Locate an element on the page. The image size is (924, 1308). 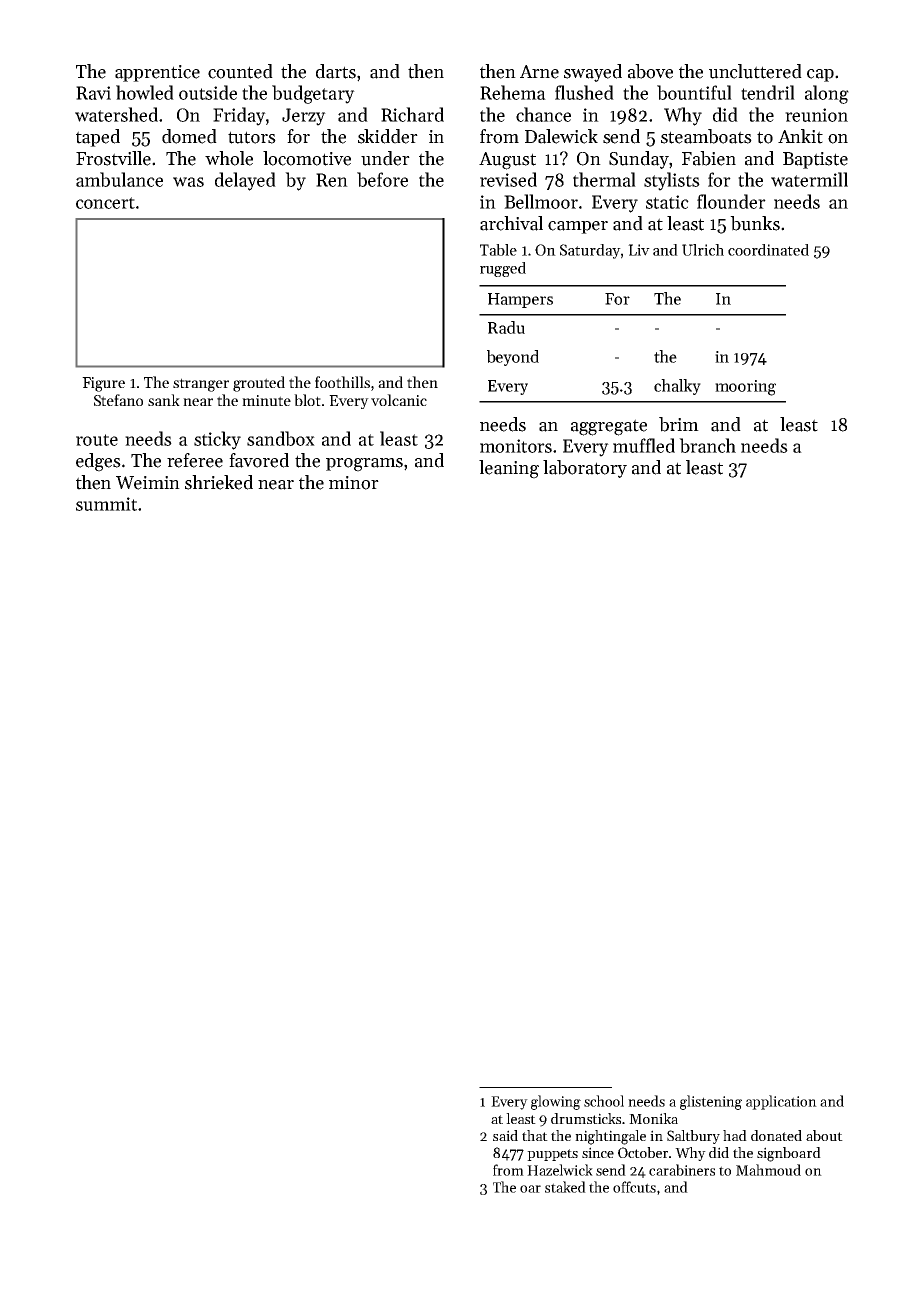
Ravi is located at coordinates (93, 93).
